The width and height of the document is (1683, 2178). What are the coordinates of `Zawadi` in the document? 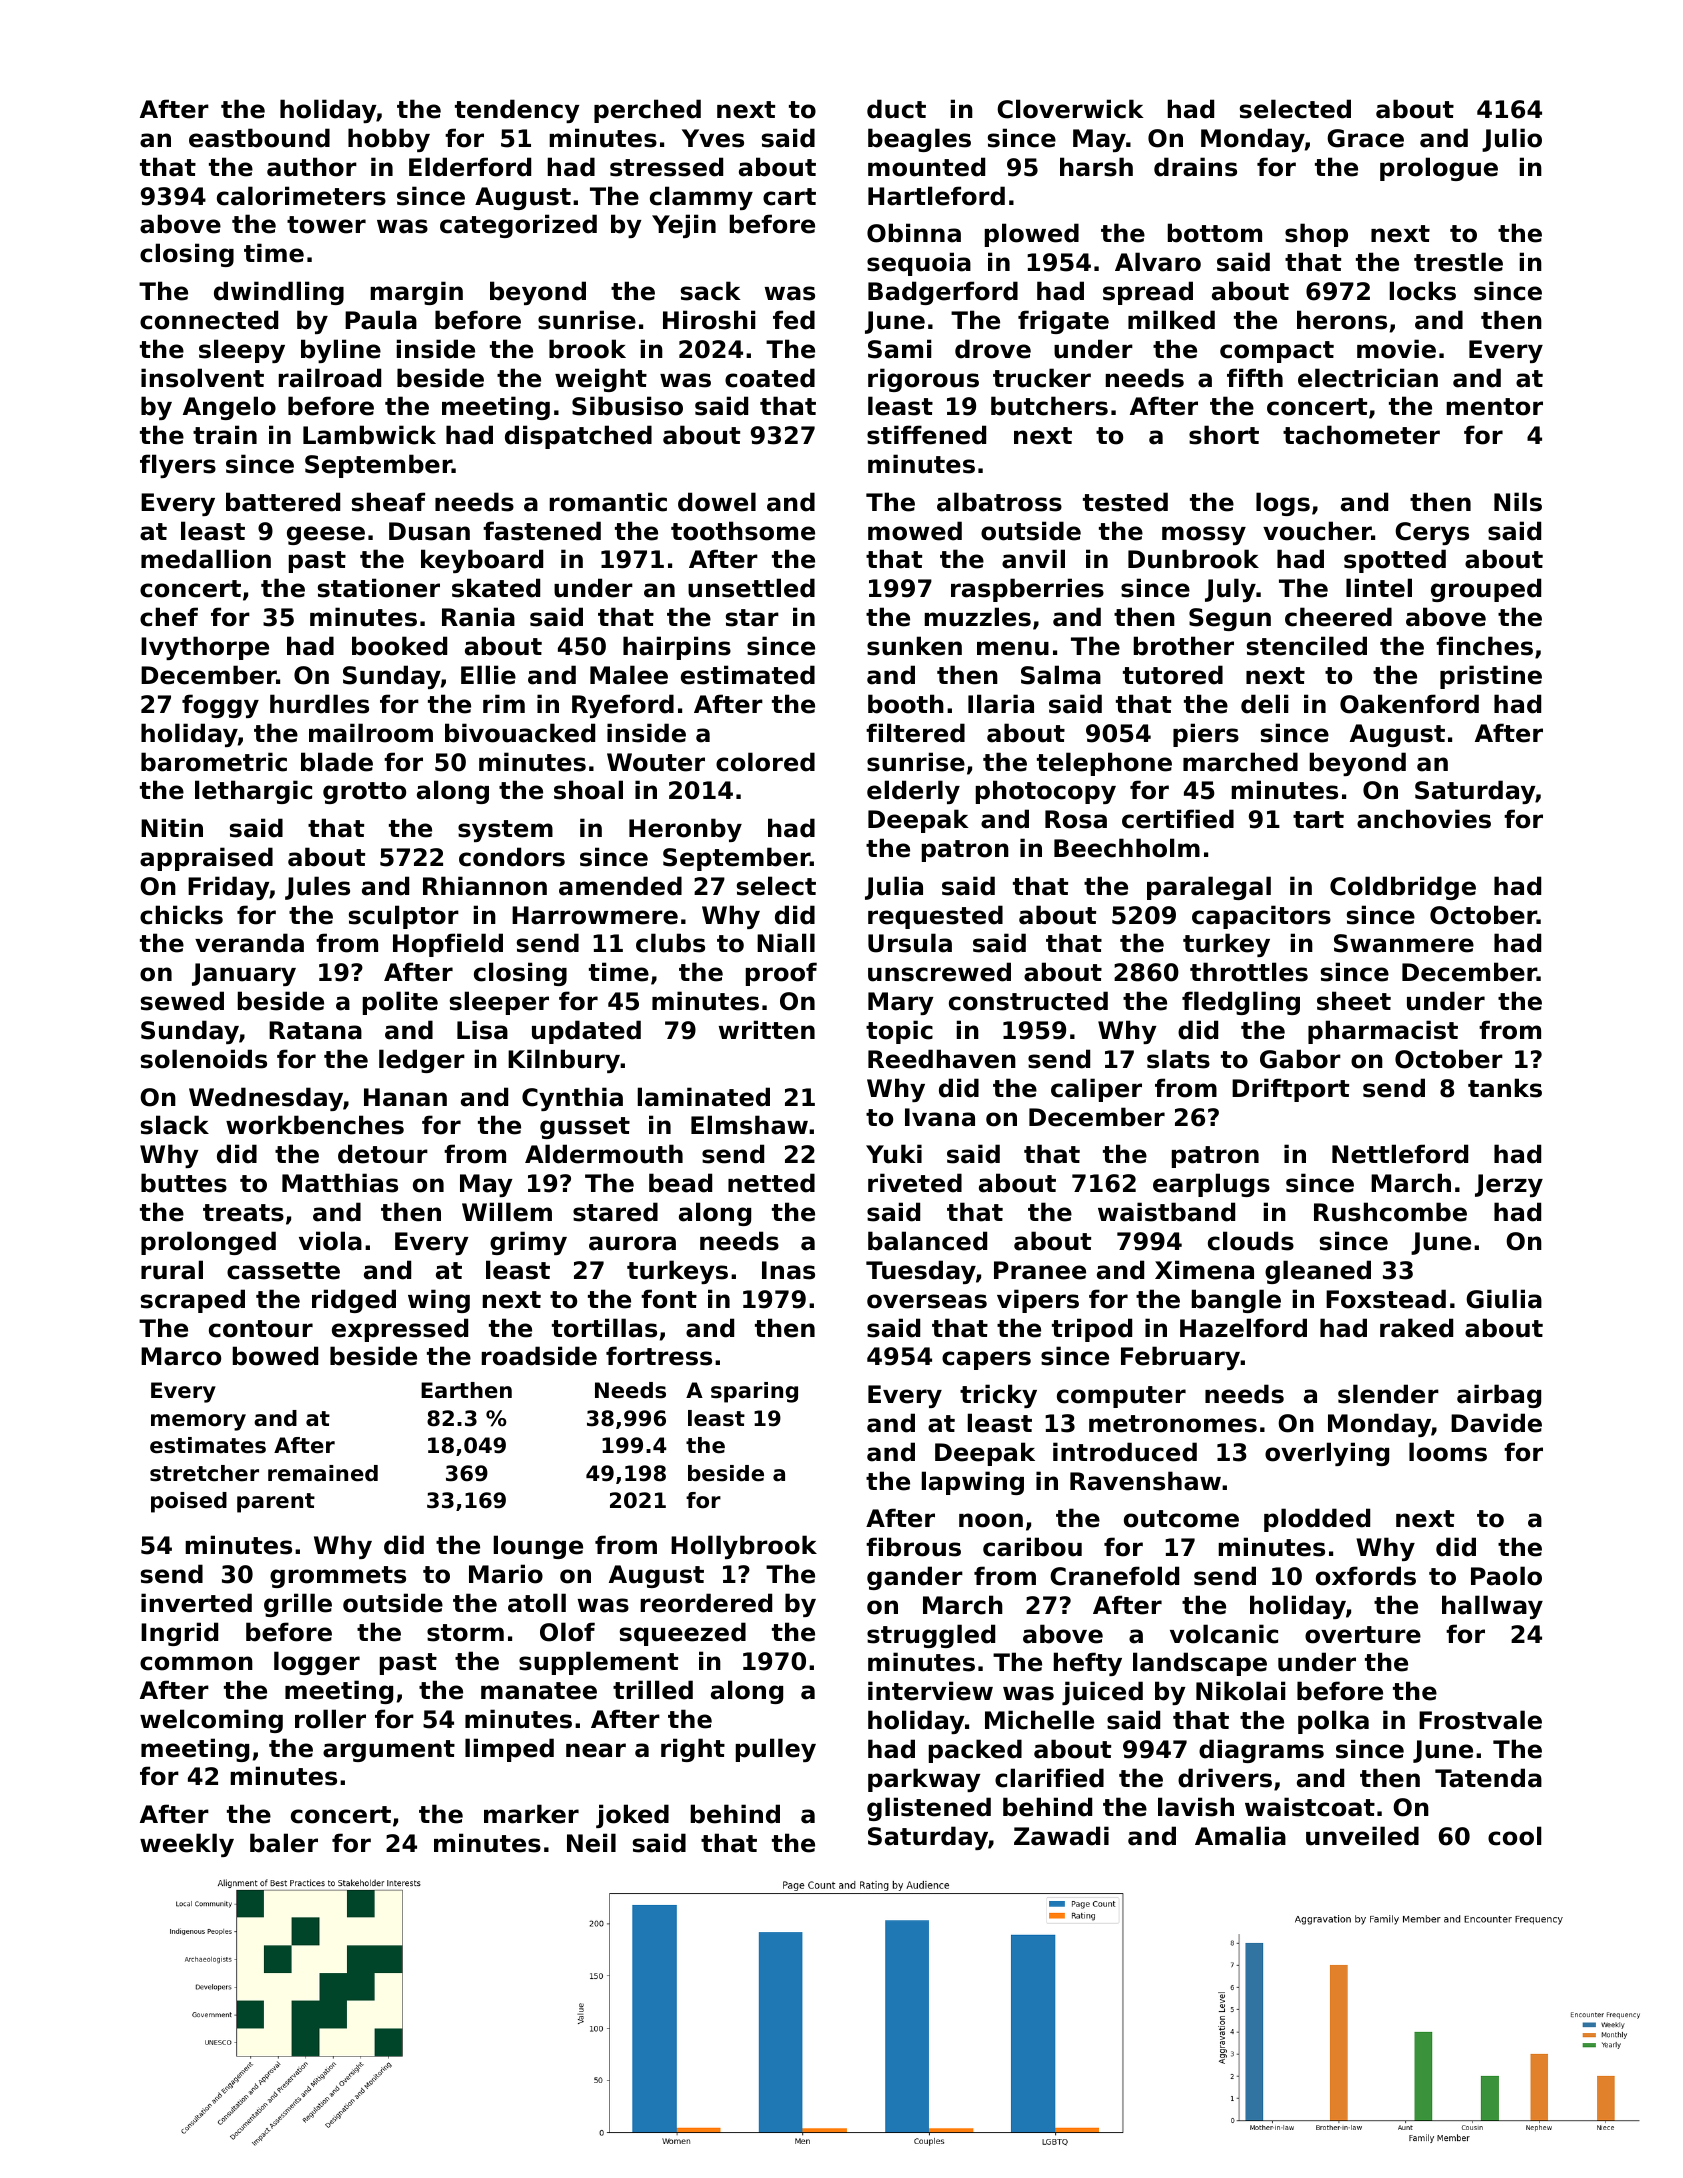 It's located at (1061, 1836).
